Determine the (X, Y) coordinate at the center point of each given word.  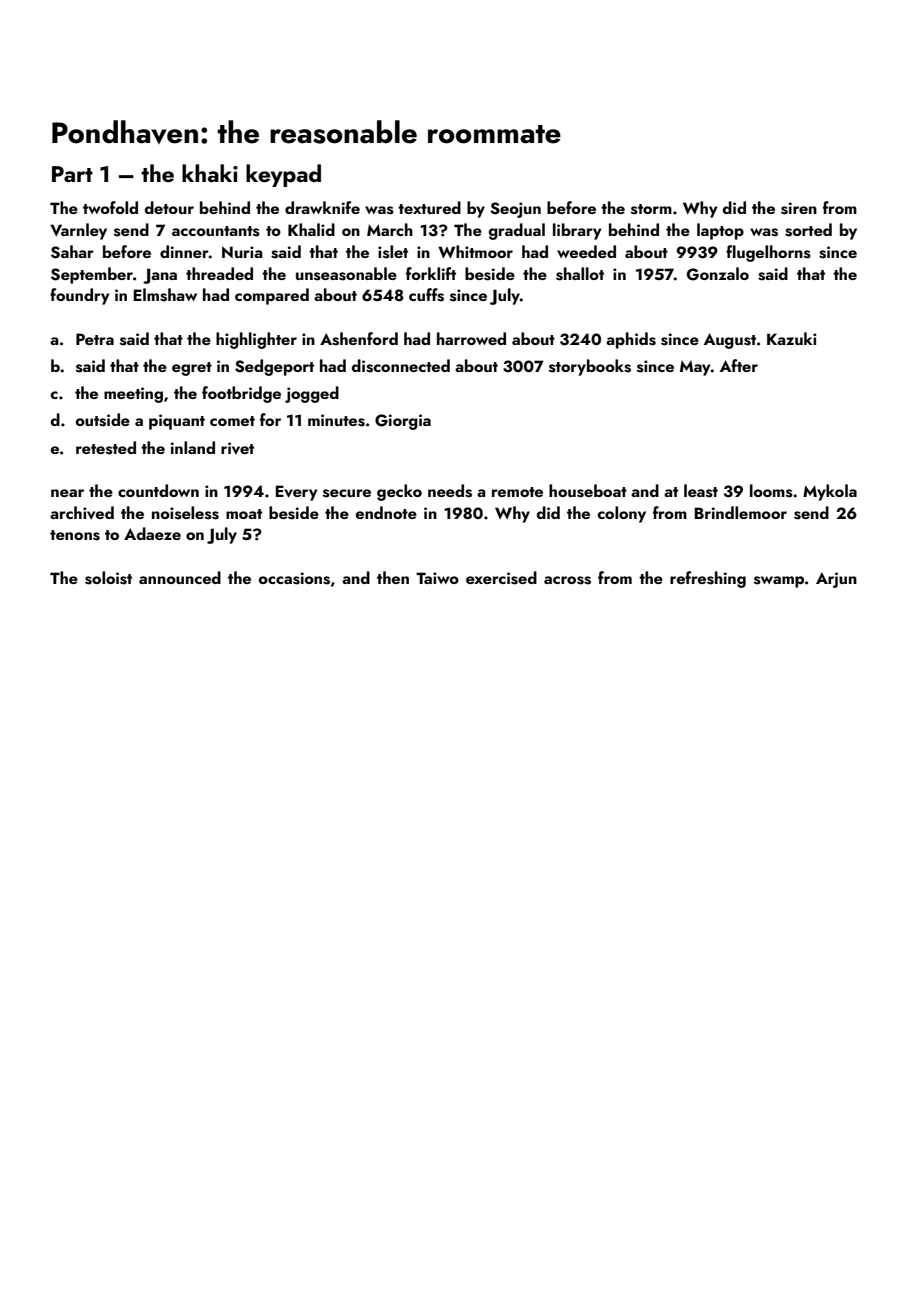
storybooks (590, 367)
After (739, 365)
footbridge (241, 394)
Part (72, 174)
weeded (586, 251)
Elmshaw (165, 295)
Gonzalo (718, 274)
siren (799, 208)
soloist (108, 578)
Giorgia (403, 422)
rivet (237, 448)
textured (429, 207)
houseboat (588, 491)
